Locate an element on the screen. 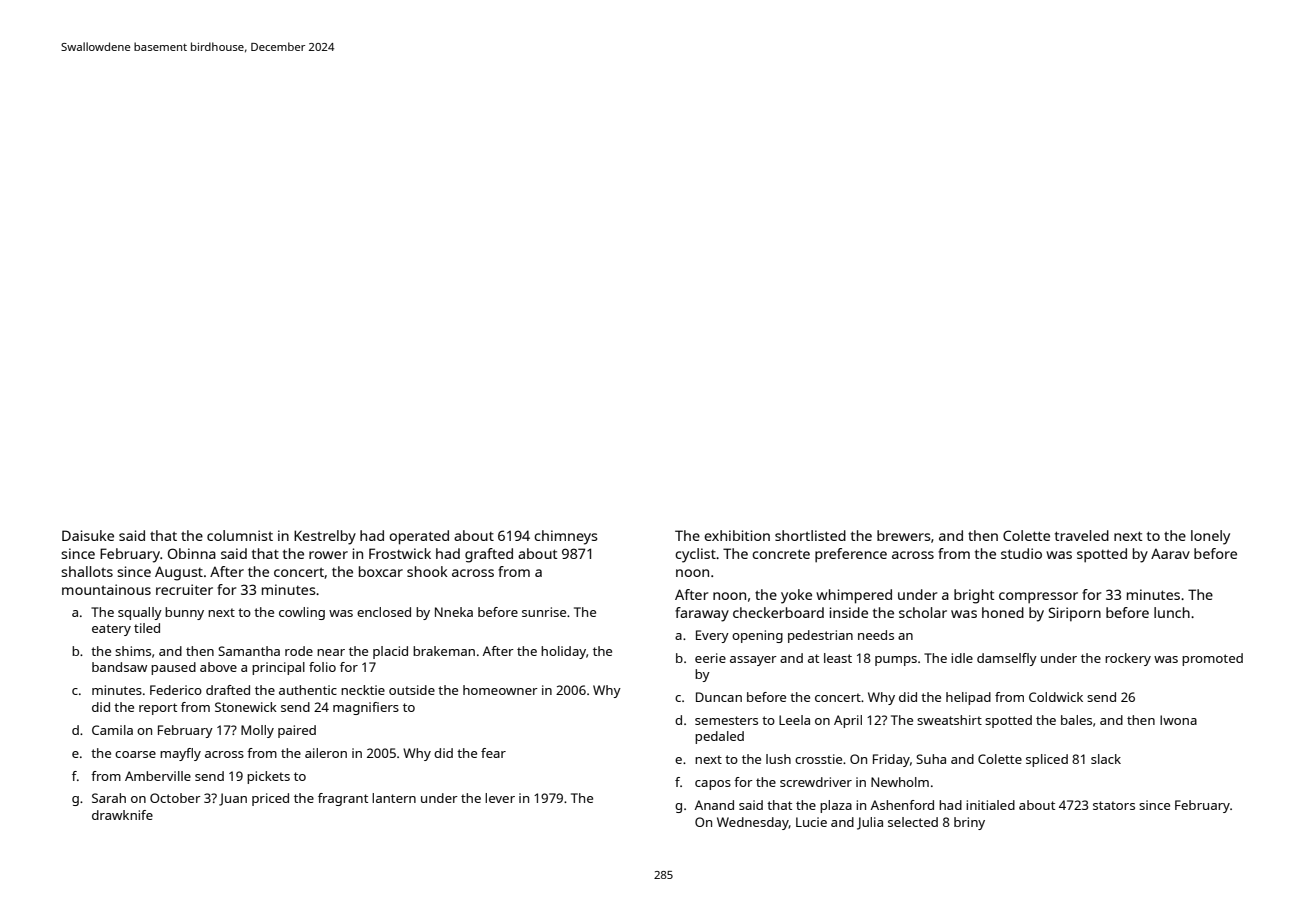 The height and width of the screenshot is (924, 1308). lonely is located at coordinates (1210, 537).
